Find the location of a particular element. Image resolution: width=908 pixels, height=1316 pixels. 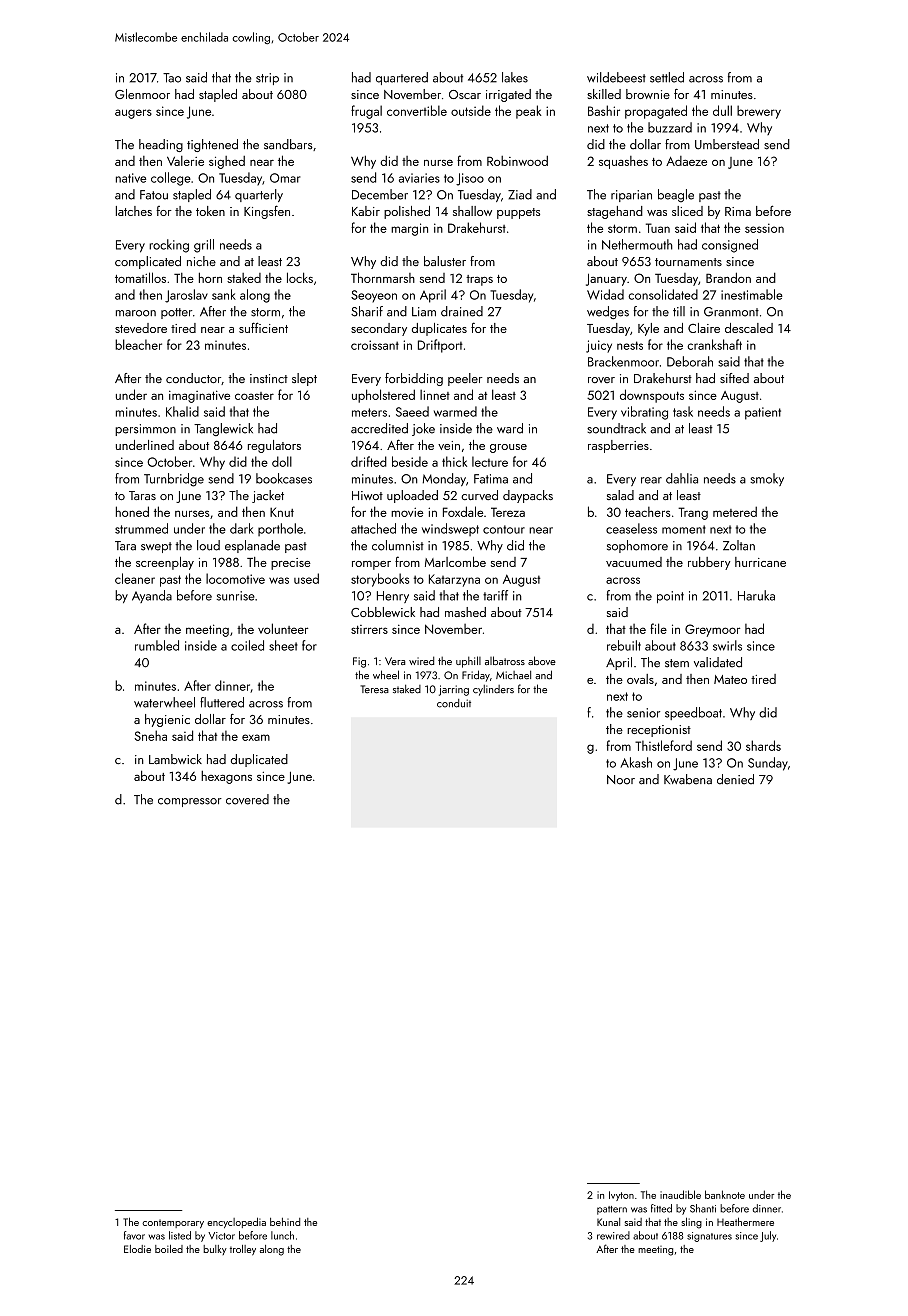

rebuilt is located at coordinates (624, 645).
